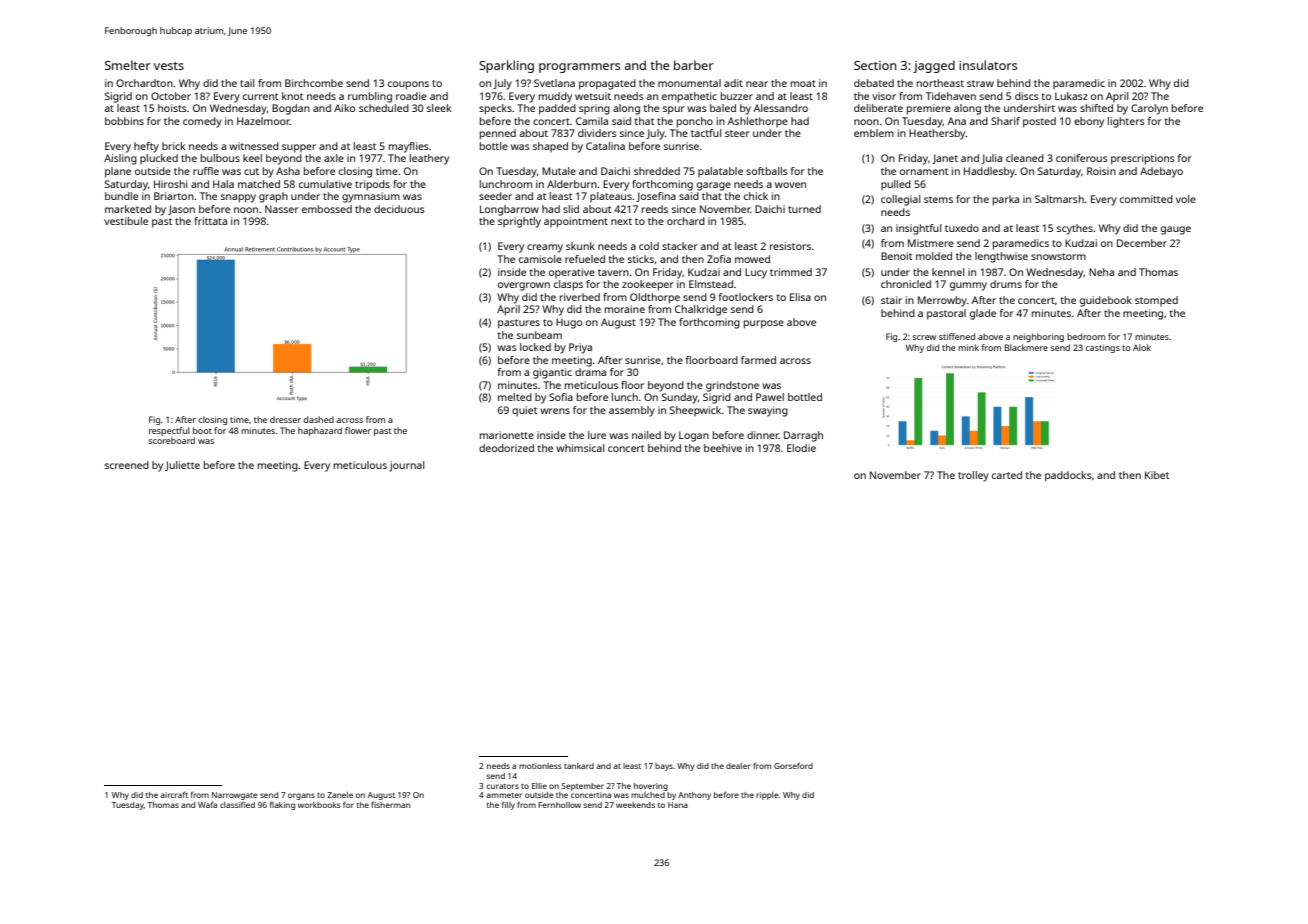 This page has height=924, width=1308. I want to click on Carolyn, so click(1149, 109).
